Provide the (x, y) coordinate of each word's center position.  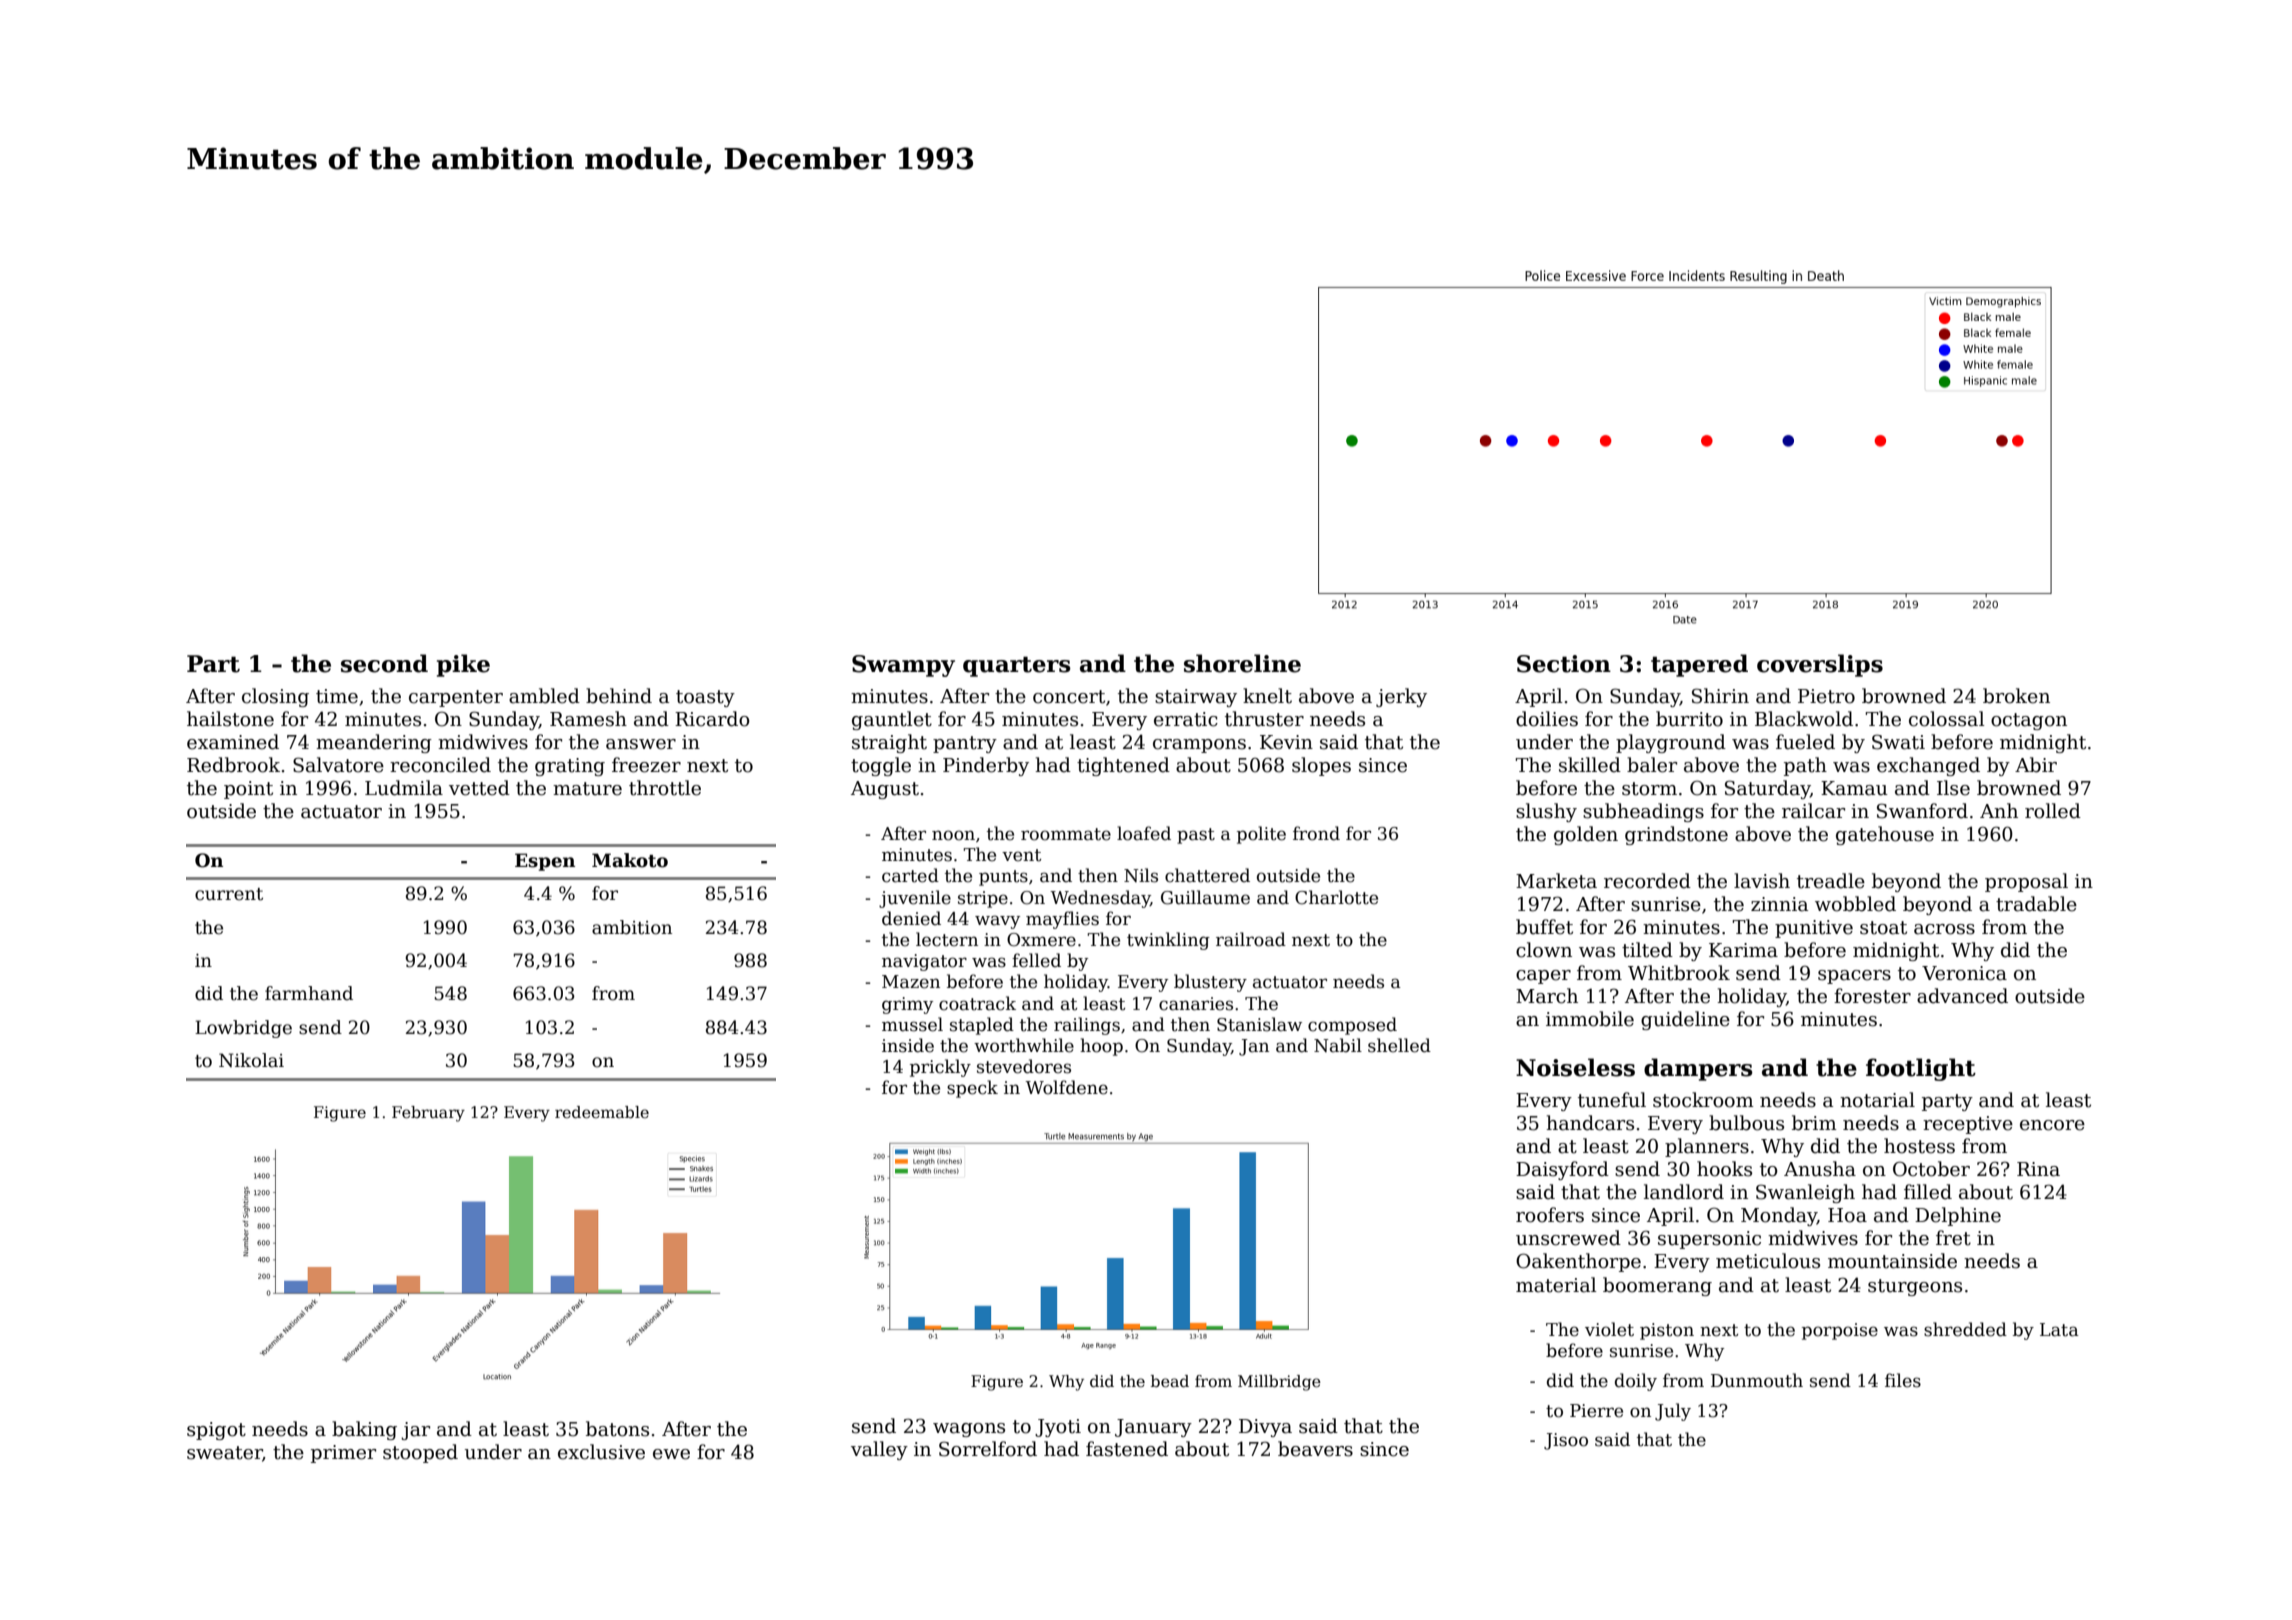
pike (463, 665)
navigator (924, 962)
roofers (1550, 1215)
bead (1170, 1381)
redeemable (602, 1112)
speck (972, 1089)
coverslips (1820, 665)
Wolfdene (1066, 1087)
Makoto (630, 860)
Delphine (1958, 1216)
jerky (1401, 697)
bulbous (1746, 1123)
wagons (969, 1430)
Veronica (1964, 973)
